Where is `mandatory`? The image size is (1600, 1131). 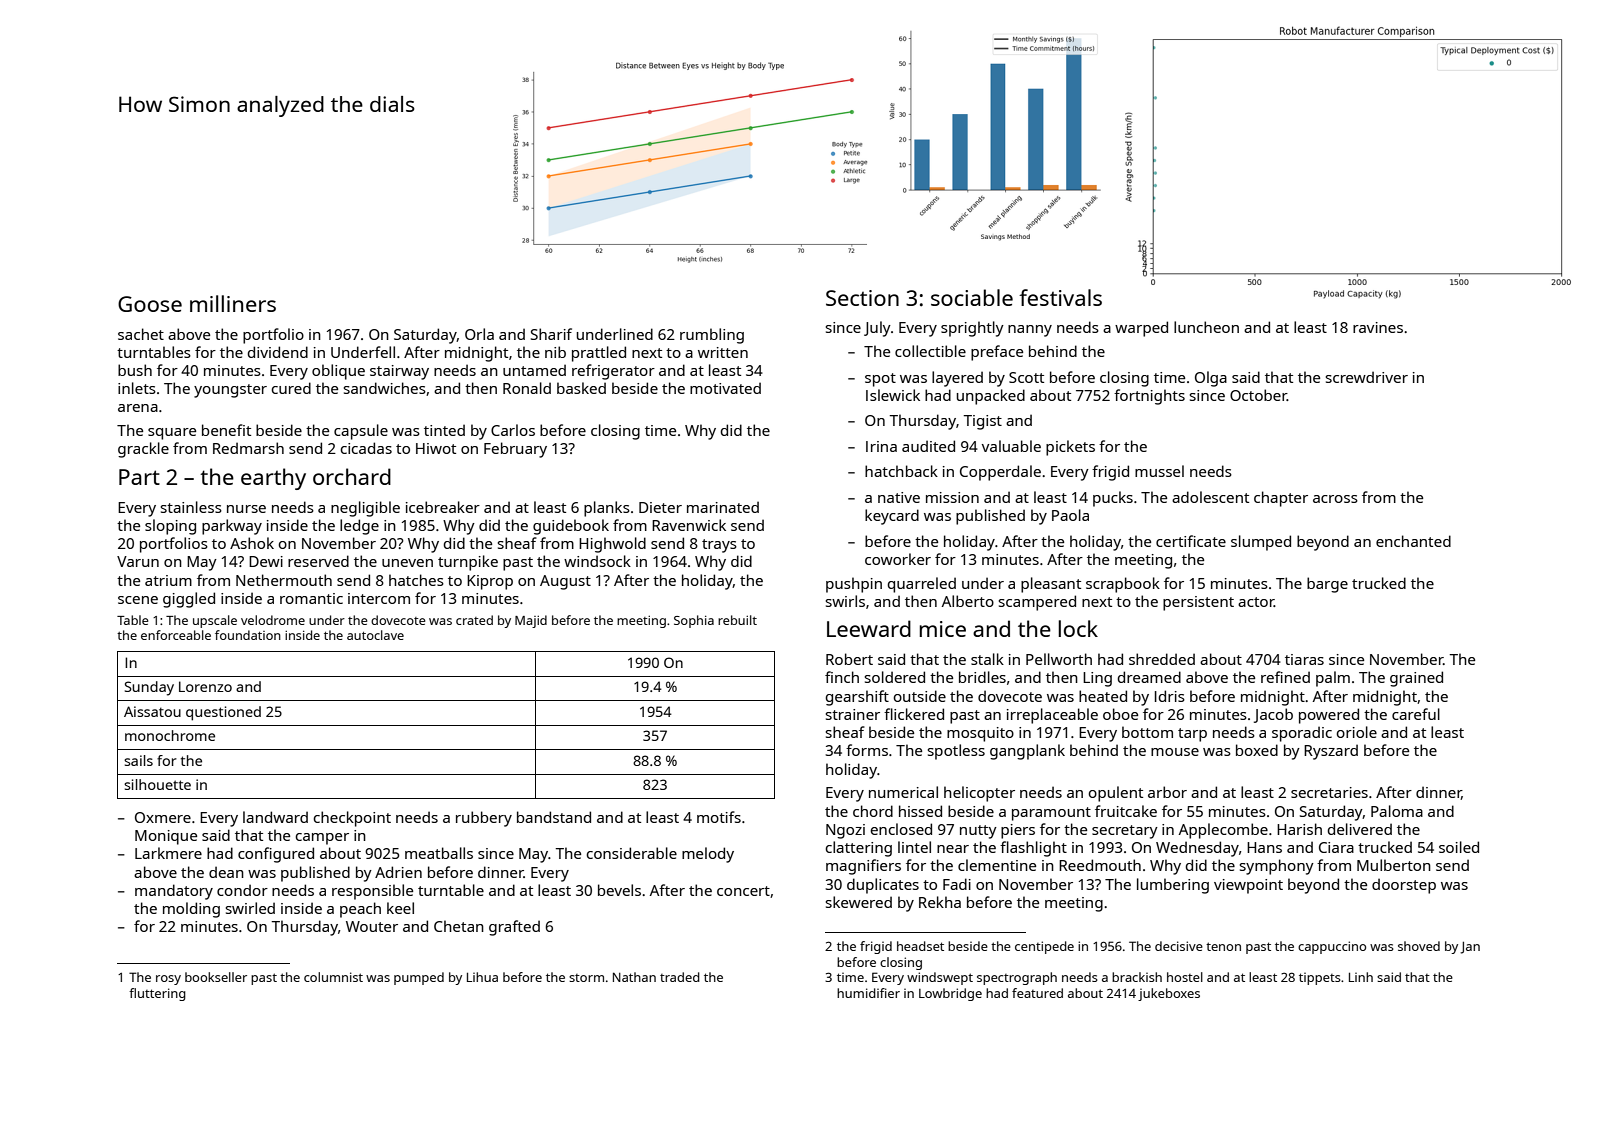 mandatory is located at coordinates (174, 892).
